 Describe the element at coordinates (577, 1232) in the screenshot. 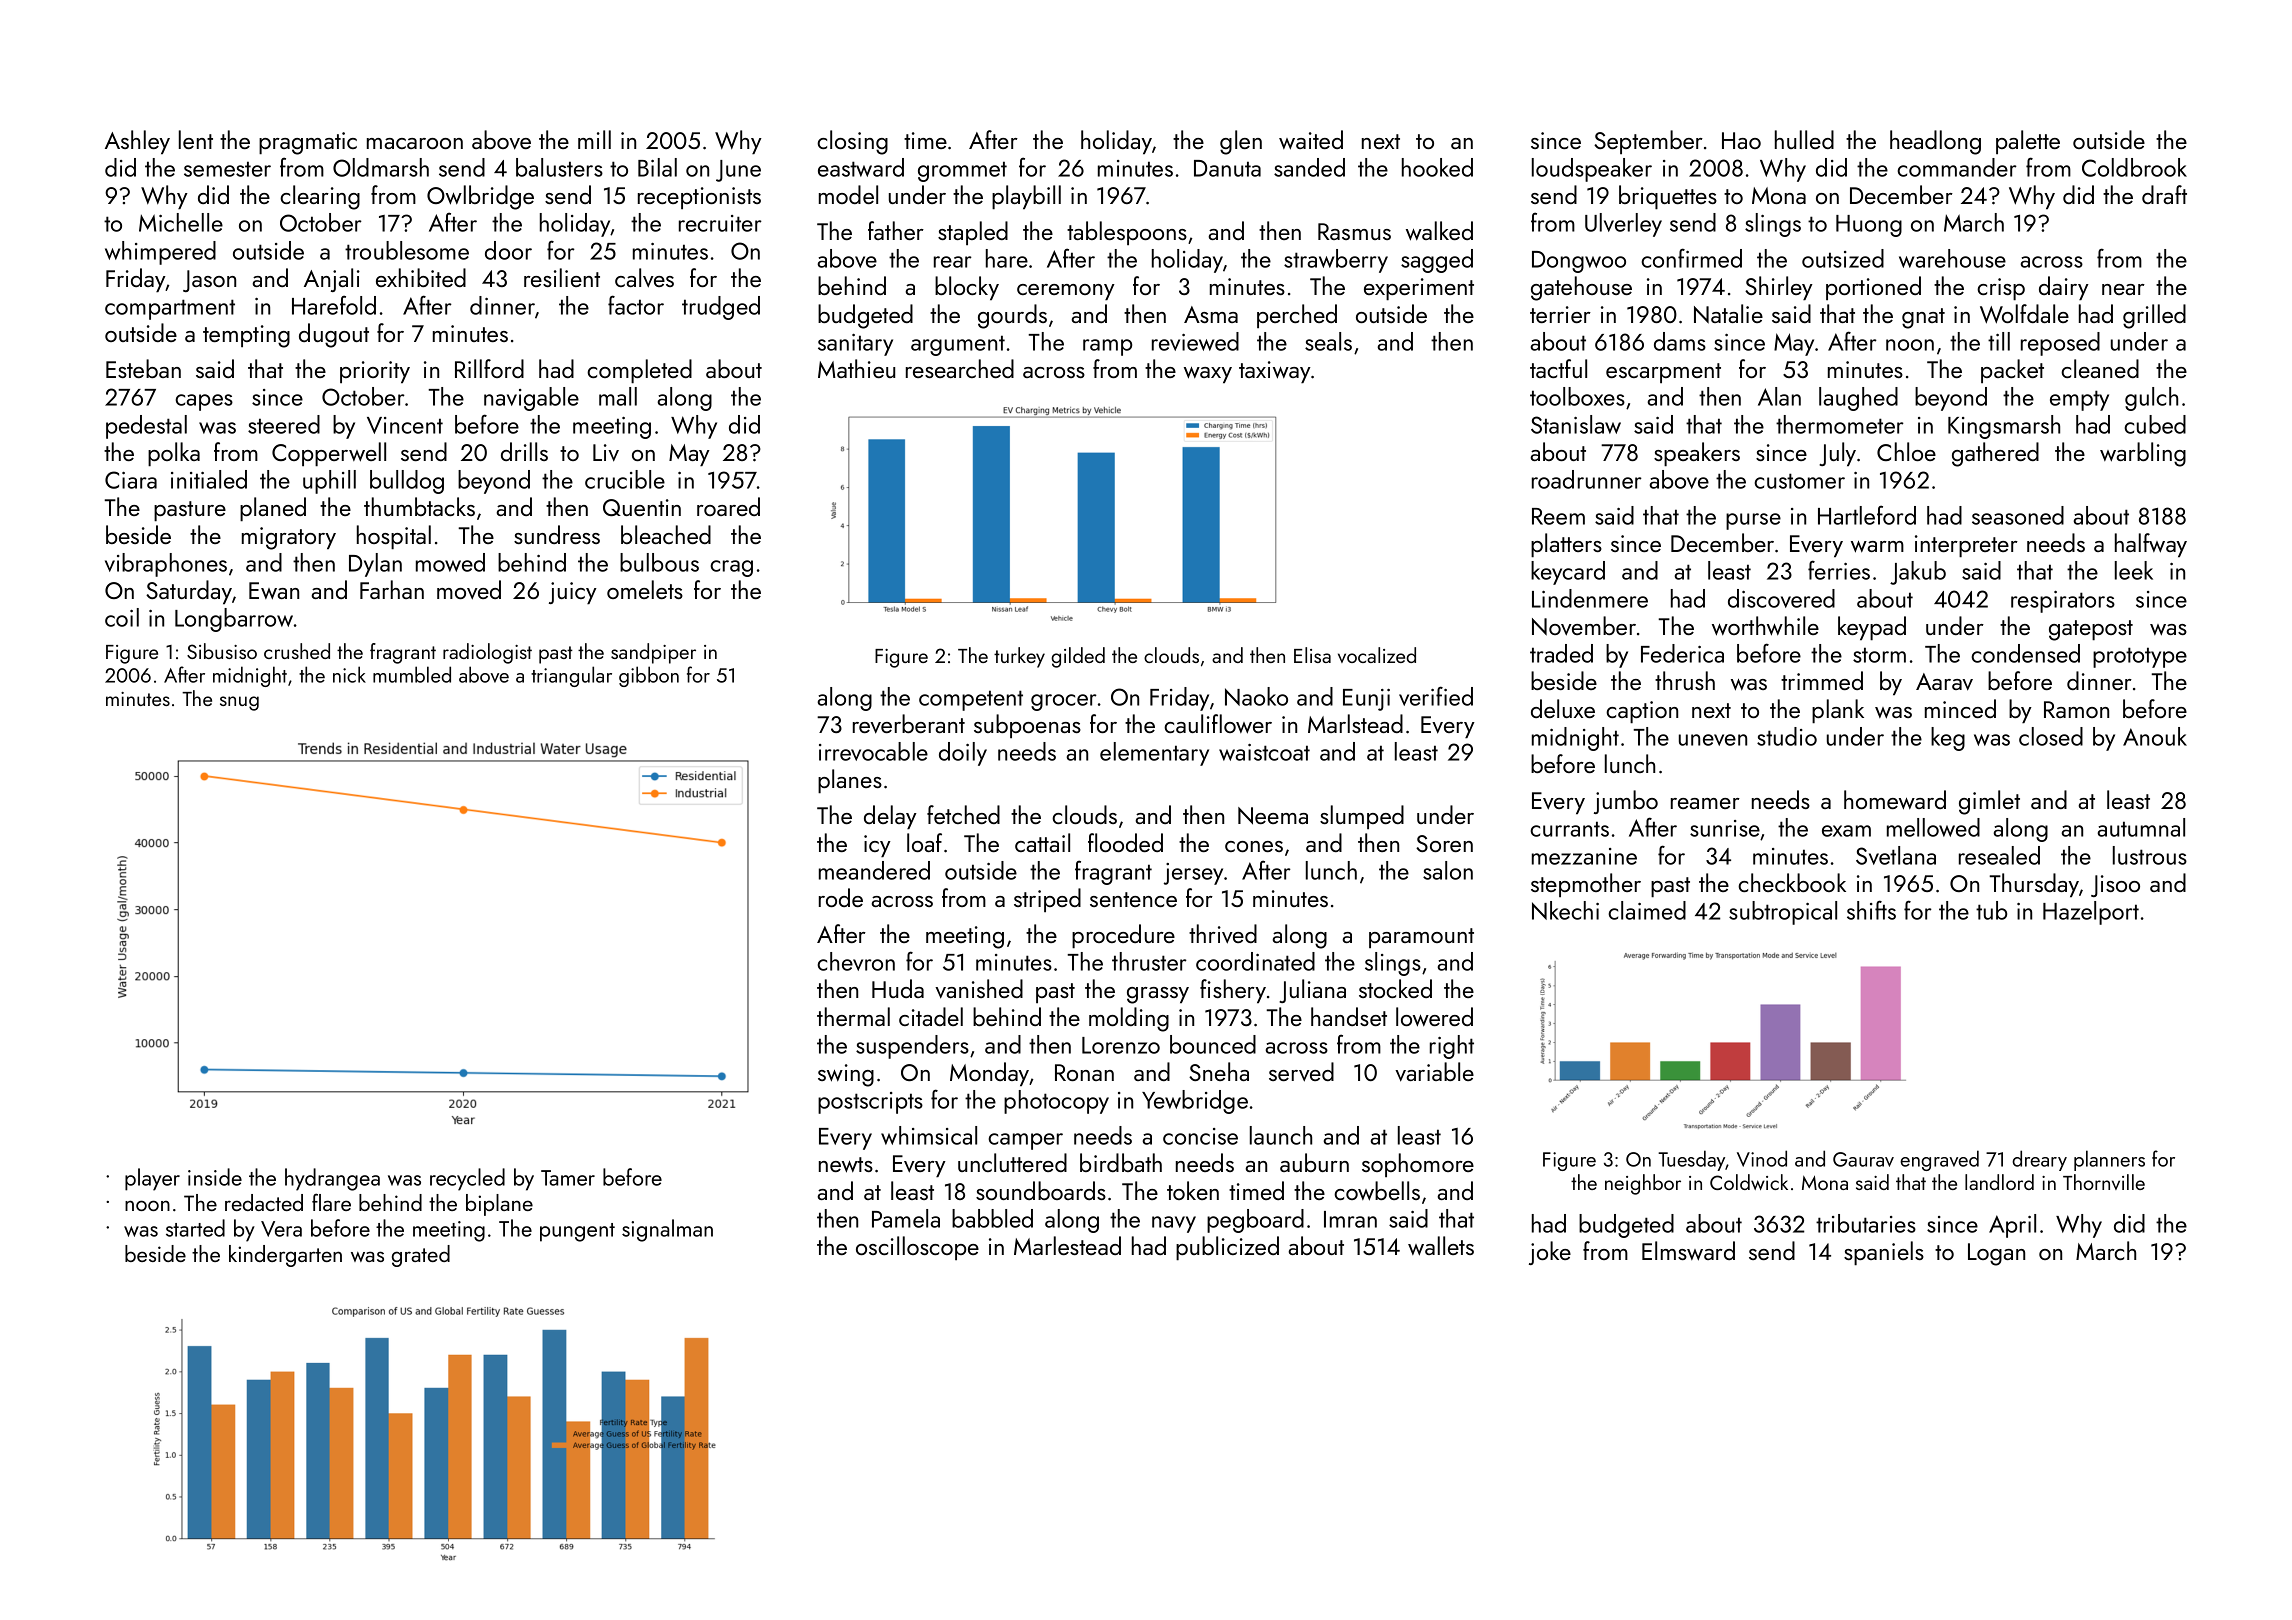

I see `pungent` at that location.
